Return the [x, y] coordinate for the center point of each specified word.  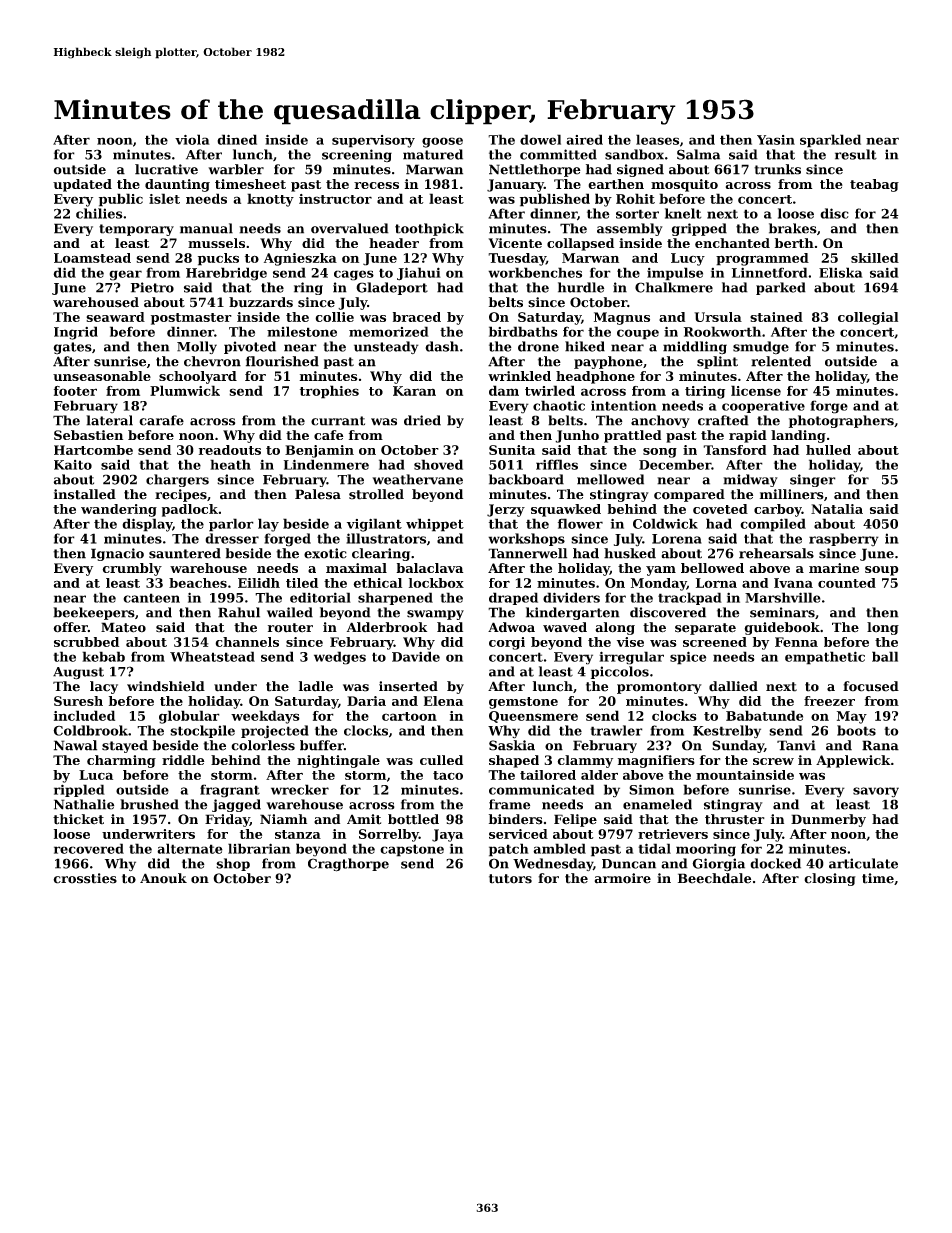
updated [82, 185]
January [515, 185]
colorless [263, 745]
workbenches [535, 272]
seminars [782, 612]
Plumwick [185, 390]
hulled [828, 450]
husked [630, 553]
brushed [149, 804]
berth [794, 243]
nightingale [338, 761]
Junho [577, 436]
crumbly [132, 569]
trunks [777, 169]
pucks [218, 259]
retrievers [673, 834]
